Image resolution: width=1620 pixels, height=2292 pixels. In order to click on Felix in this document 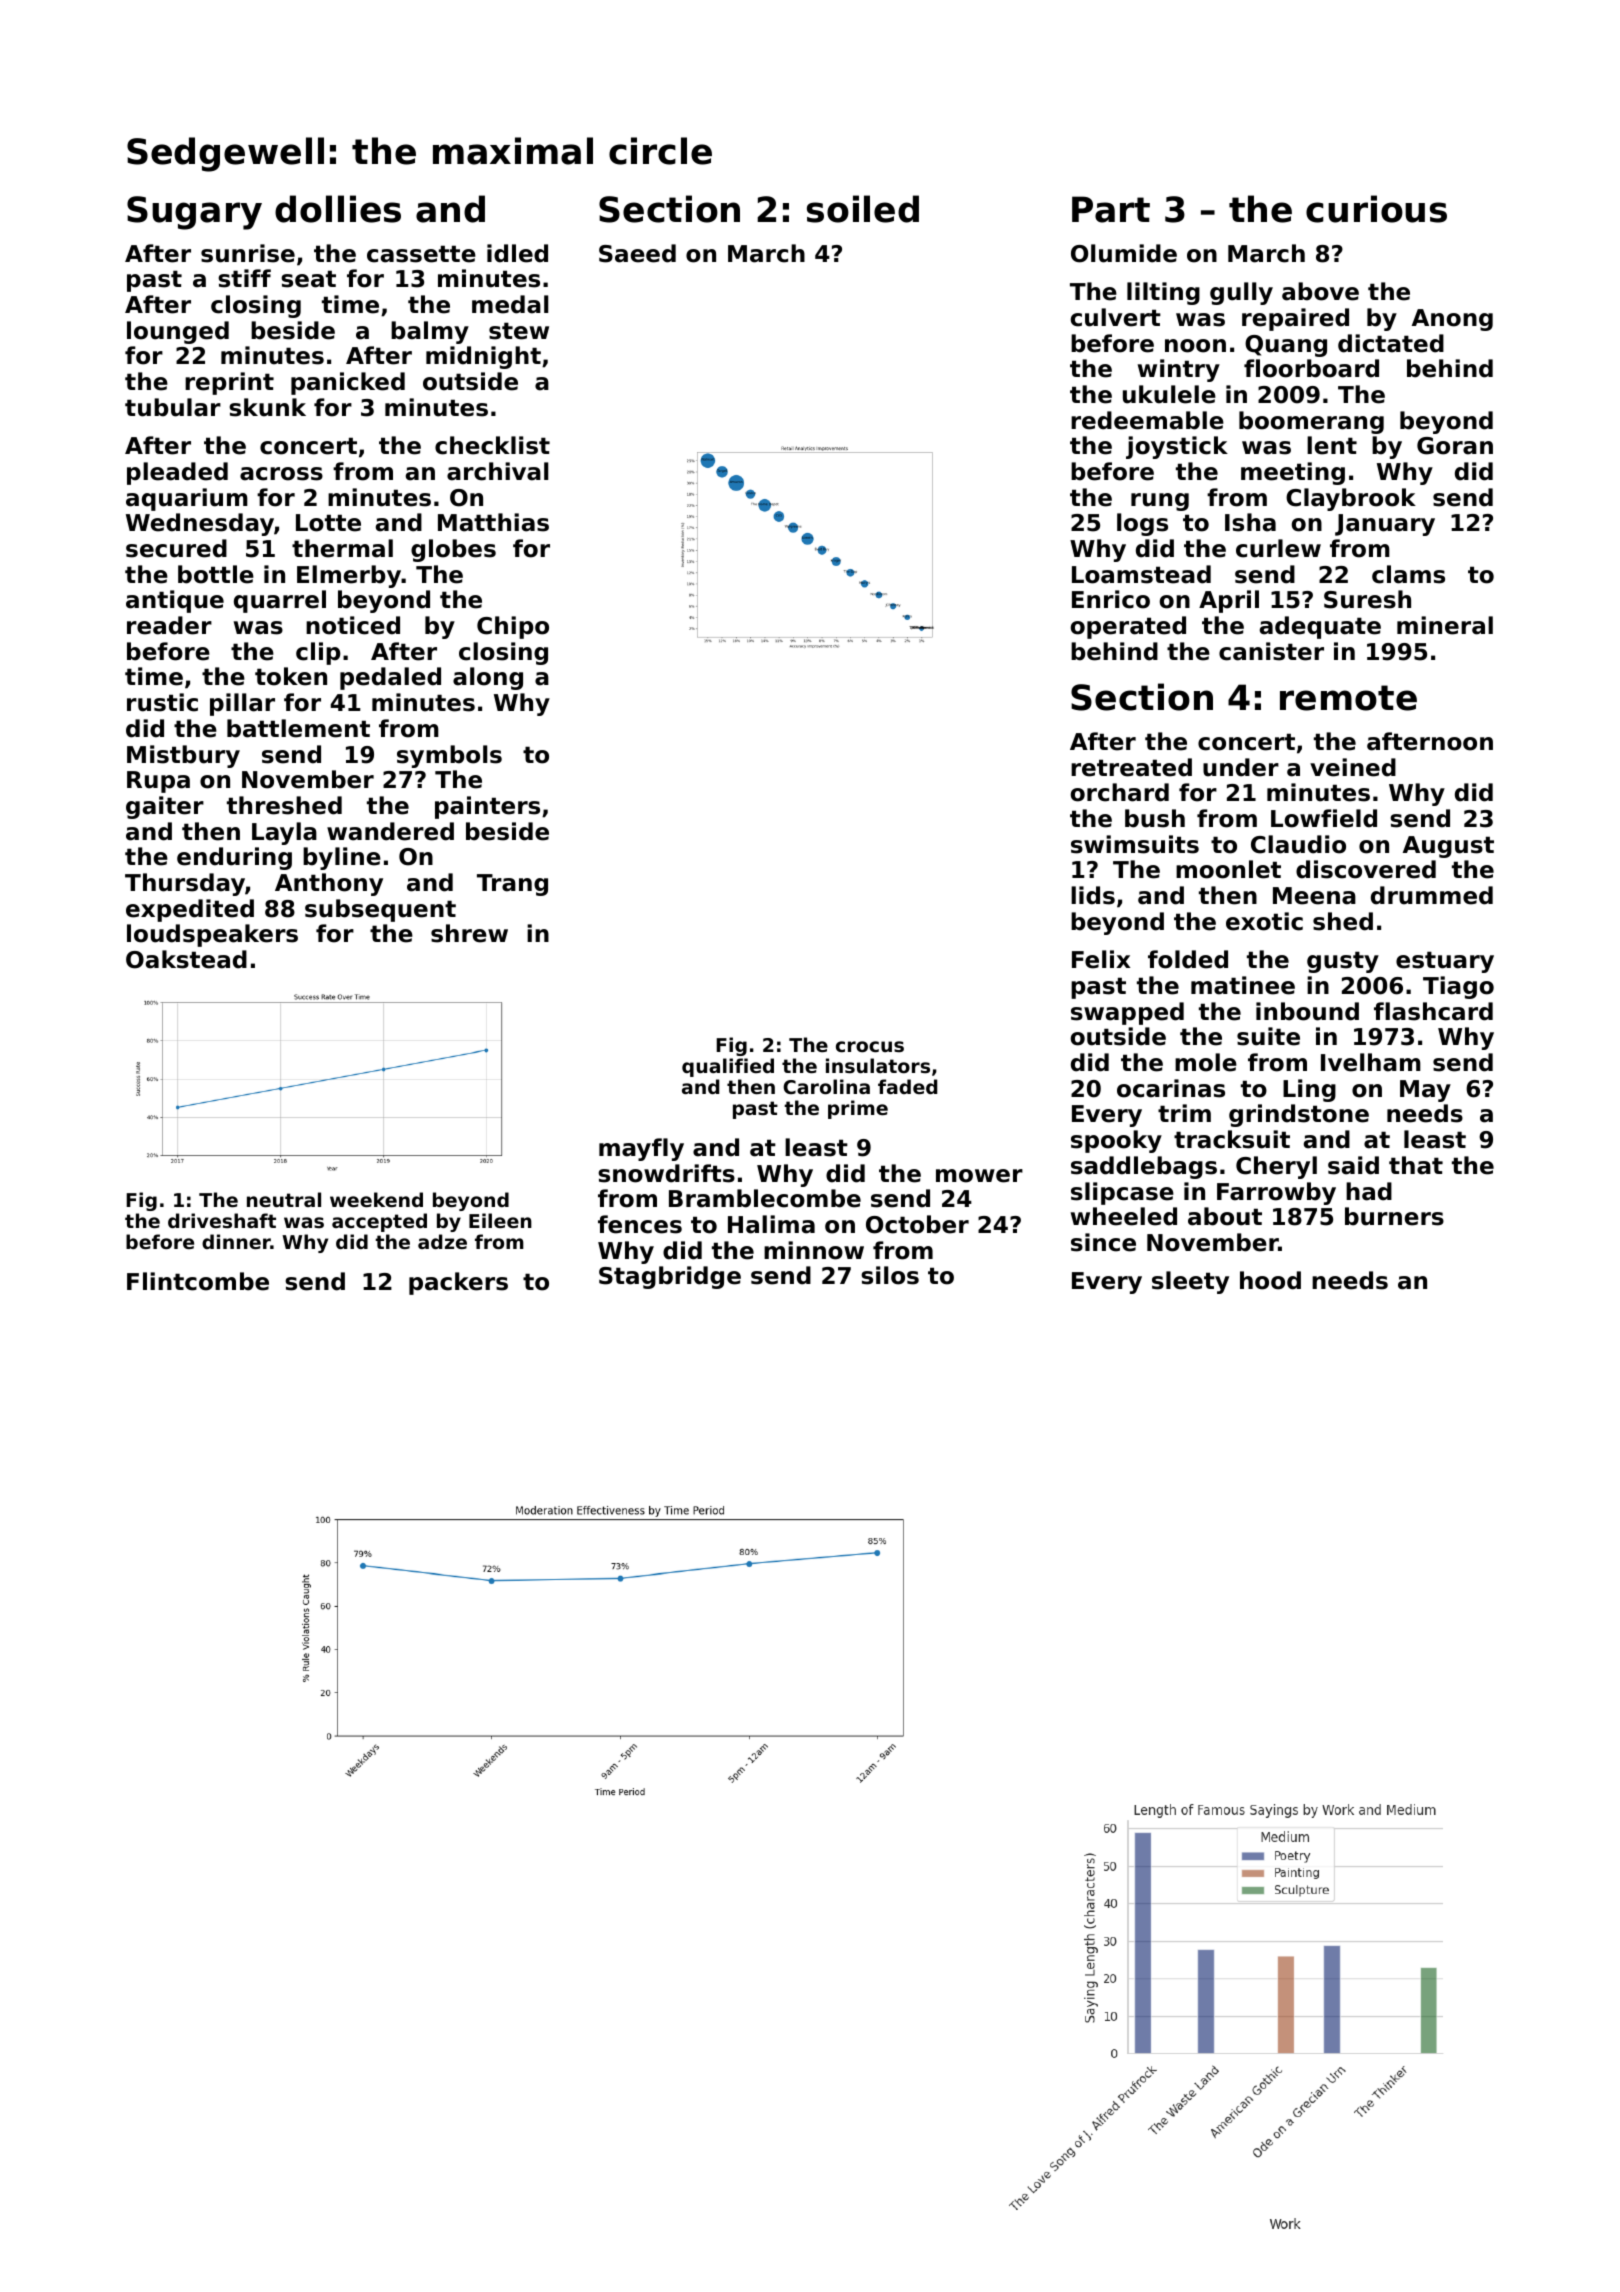, I will do `click(1101, 959)`.
